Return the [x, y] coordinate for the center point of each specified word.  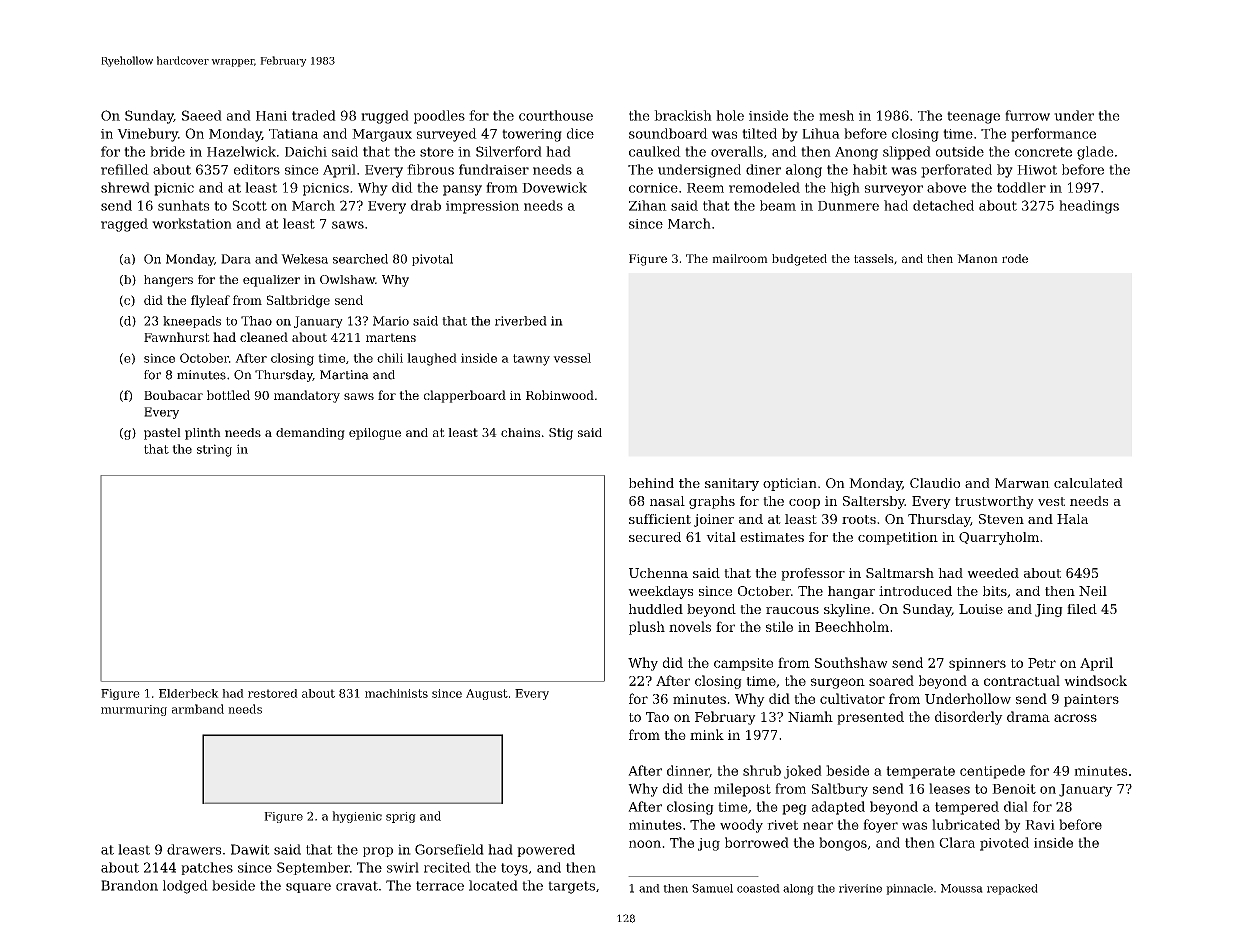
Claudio [935, 483]
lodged [185, 887]
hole [730, 115]
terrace [440, 886]
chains [520, 432]
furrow [1027, 115]
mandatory [307, 396]
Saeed [202, 115]
